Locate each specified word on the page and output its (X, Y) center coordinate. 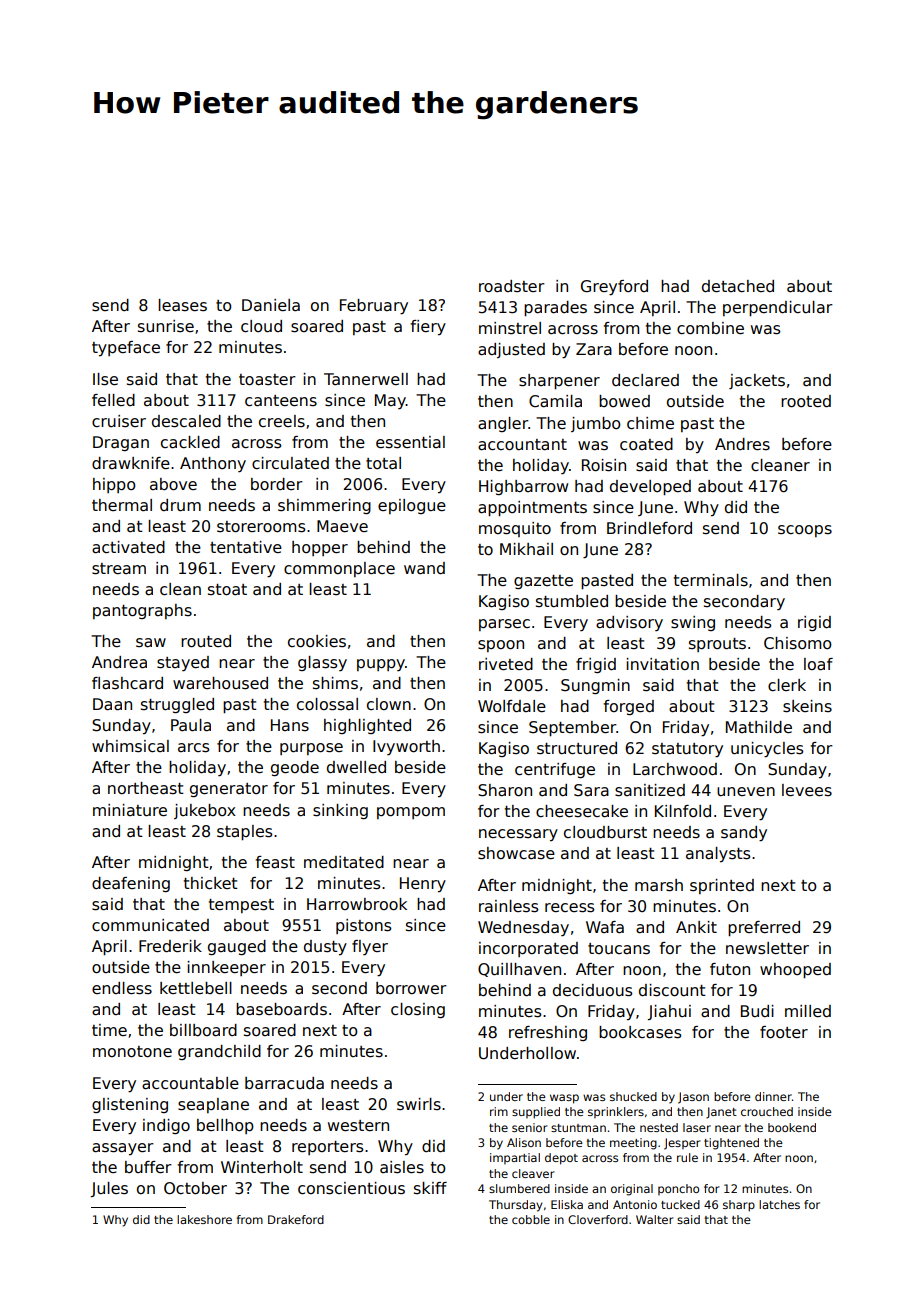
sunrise (166, 326)
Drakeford (296, 1219)
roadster (512, 286)
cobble (531, 1219)
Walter (655, 1219)
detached (738, 286)
